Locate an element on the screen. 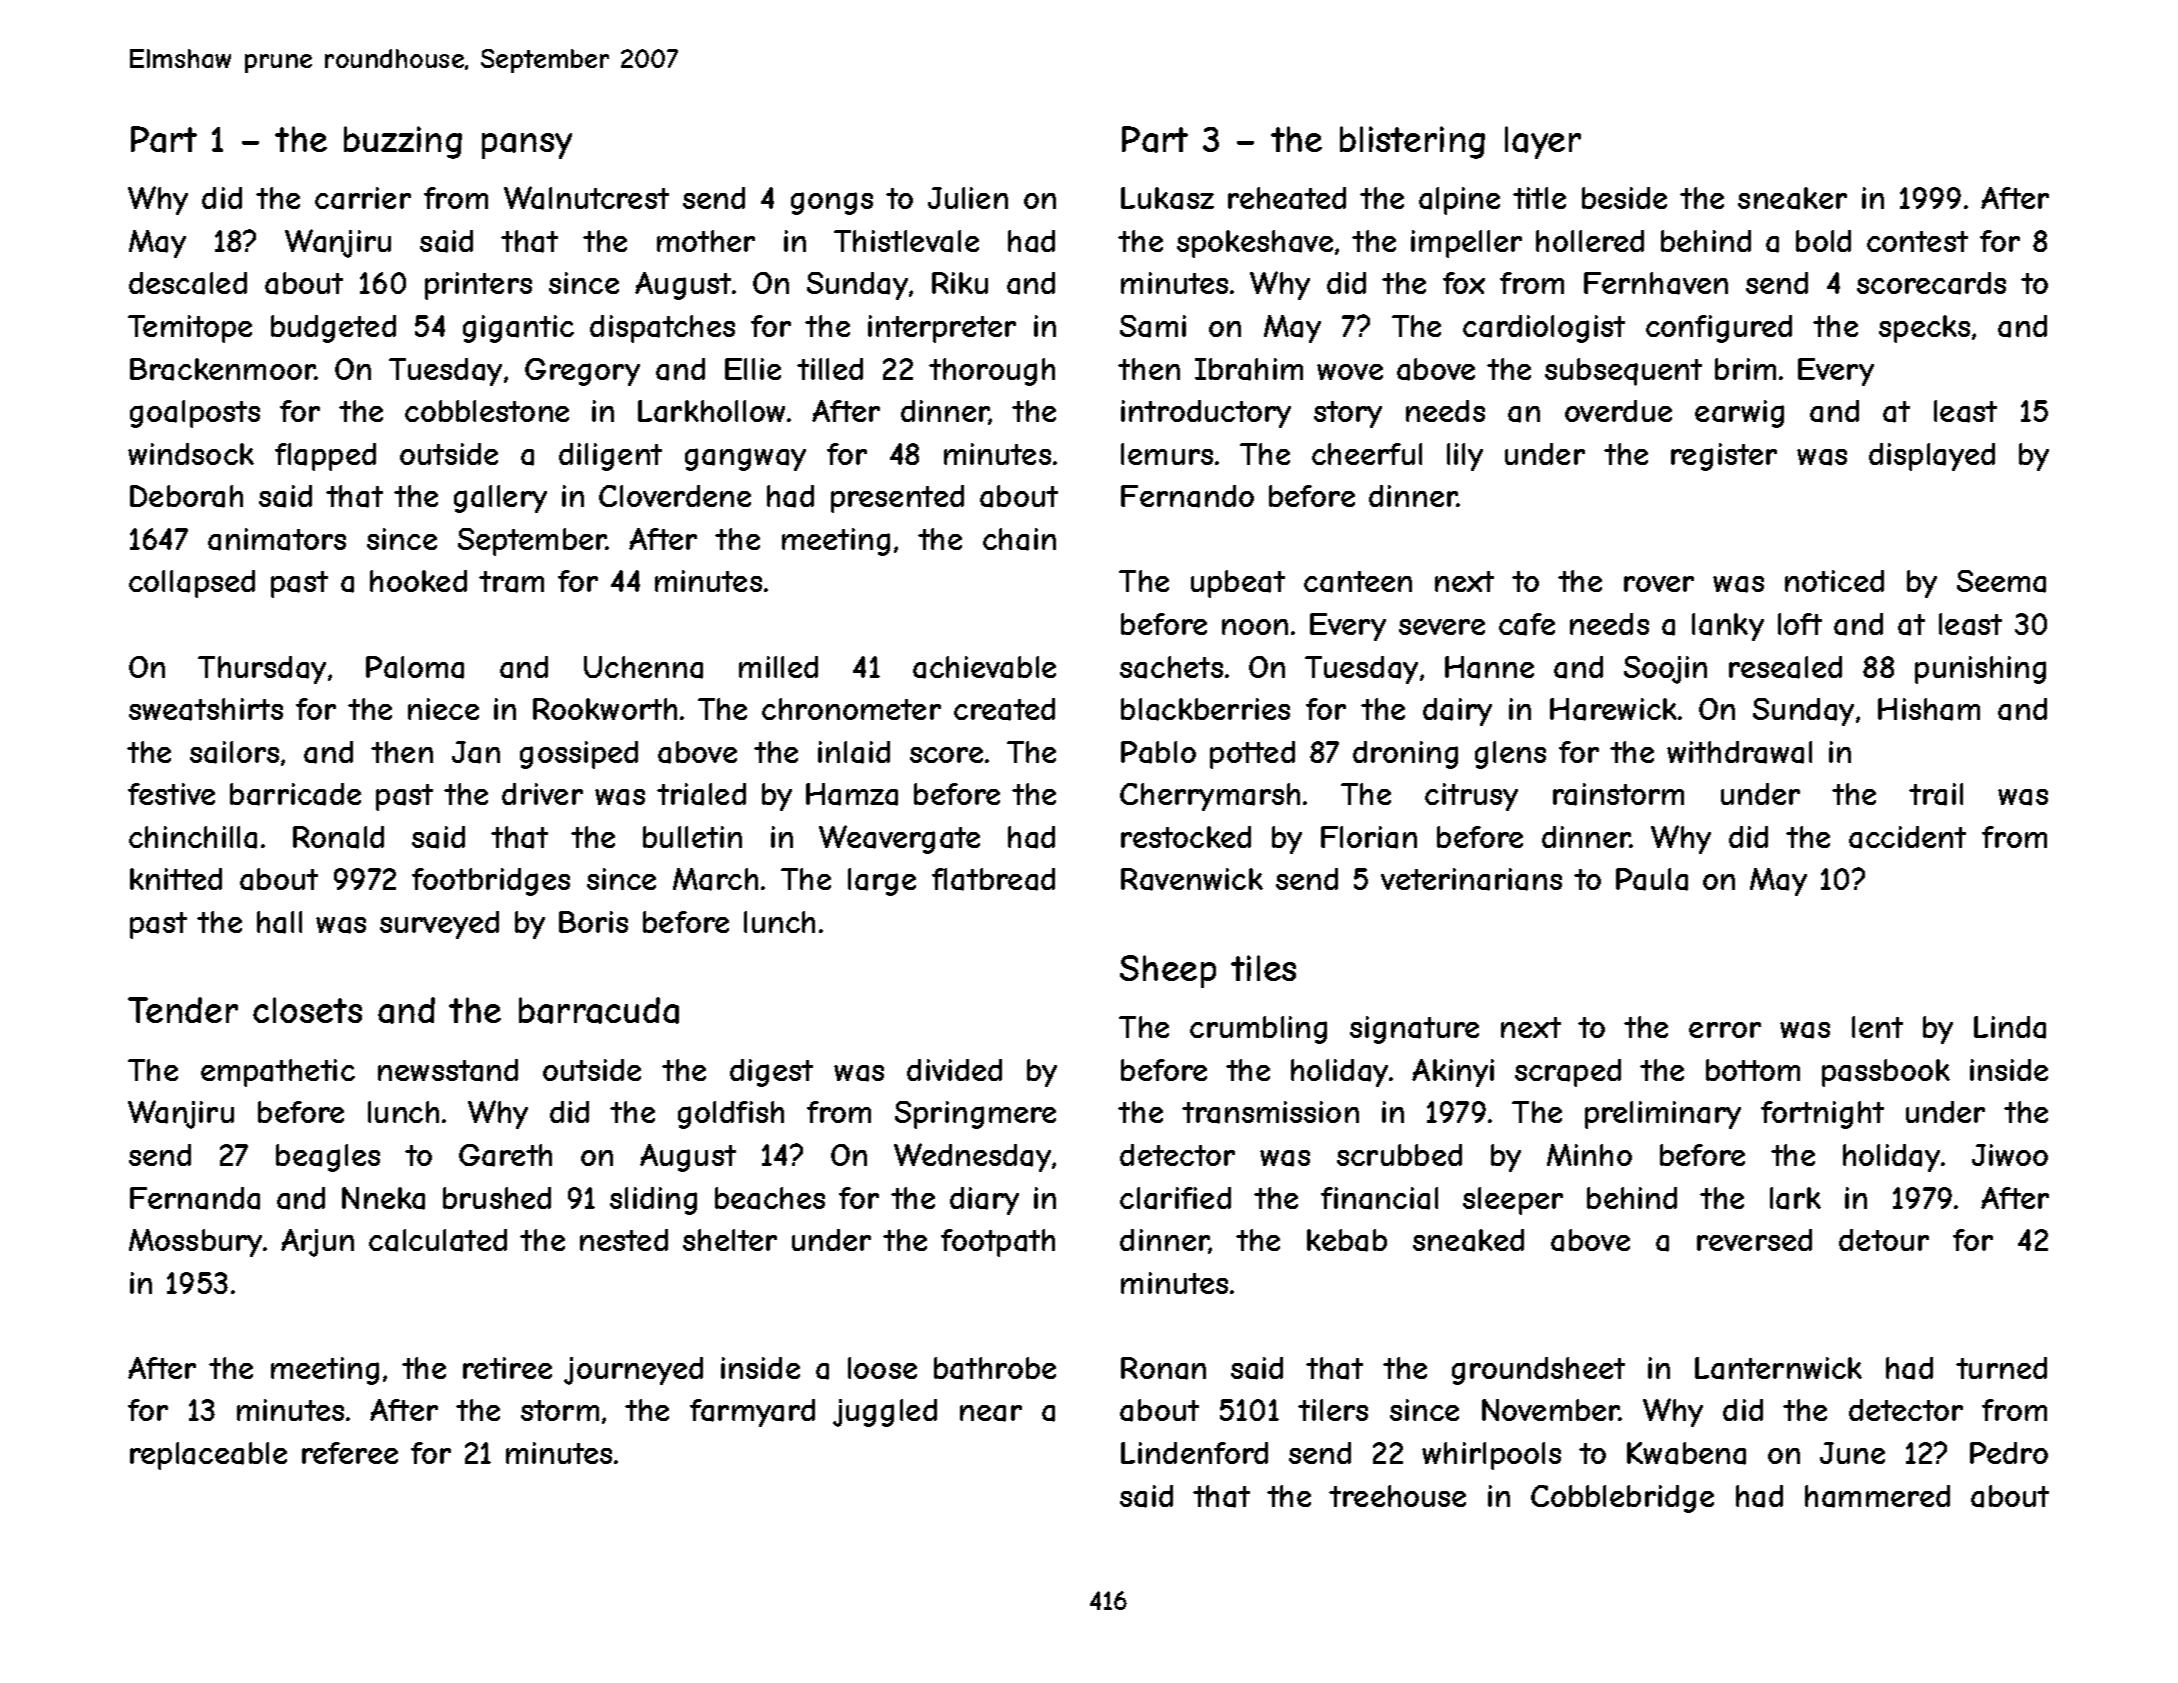  severe is located at coordinates (1442, 627).
